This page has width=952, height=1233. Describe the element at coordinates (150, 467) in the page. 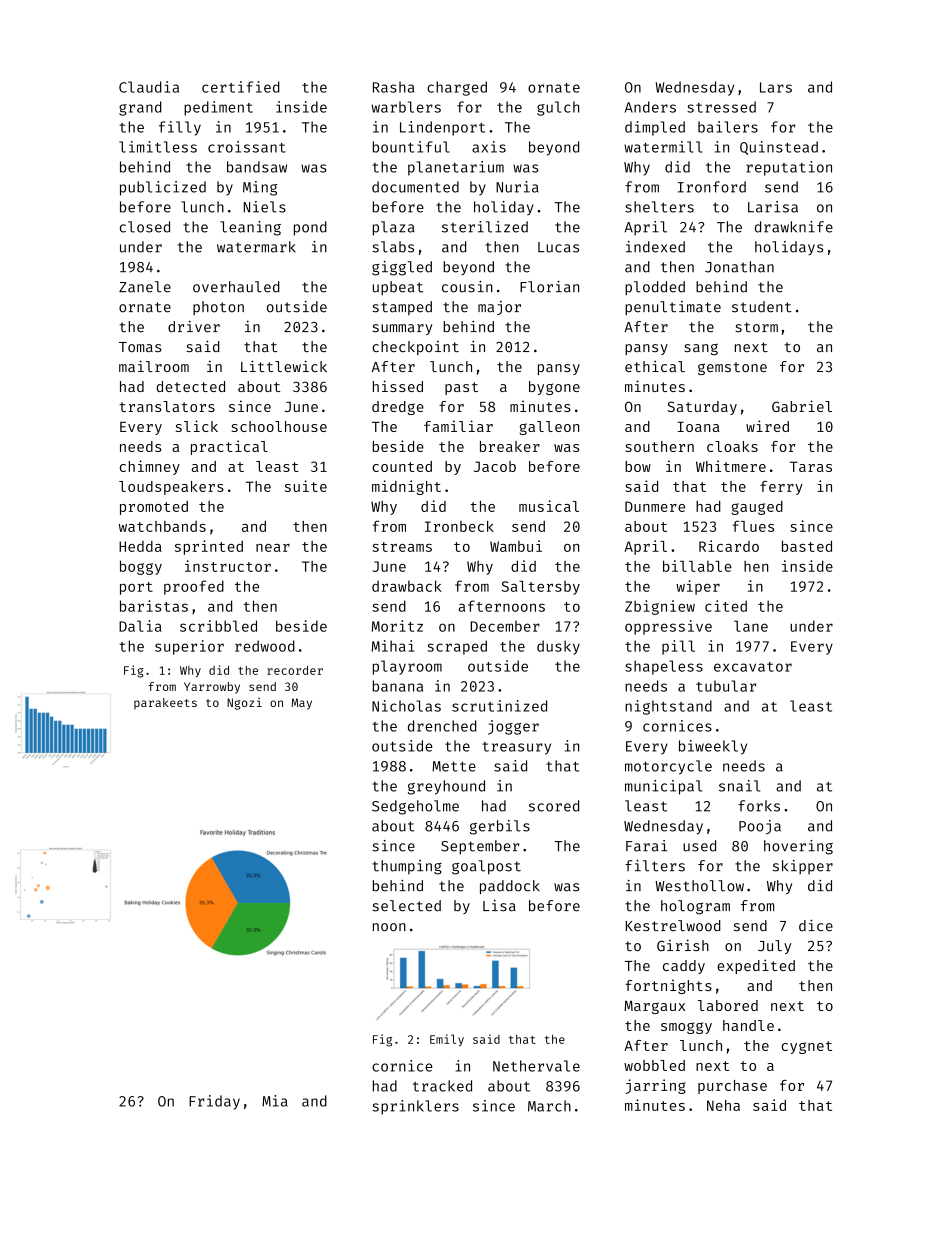

I see `chimney` at that location.
